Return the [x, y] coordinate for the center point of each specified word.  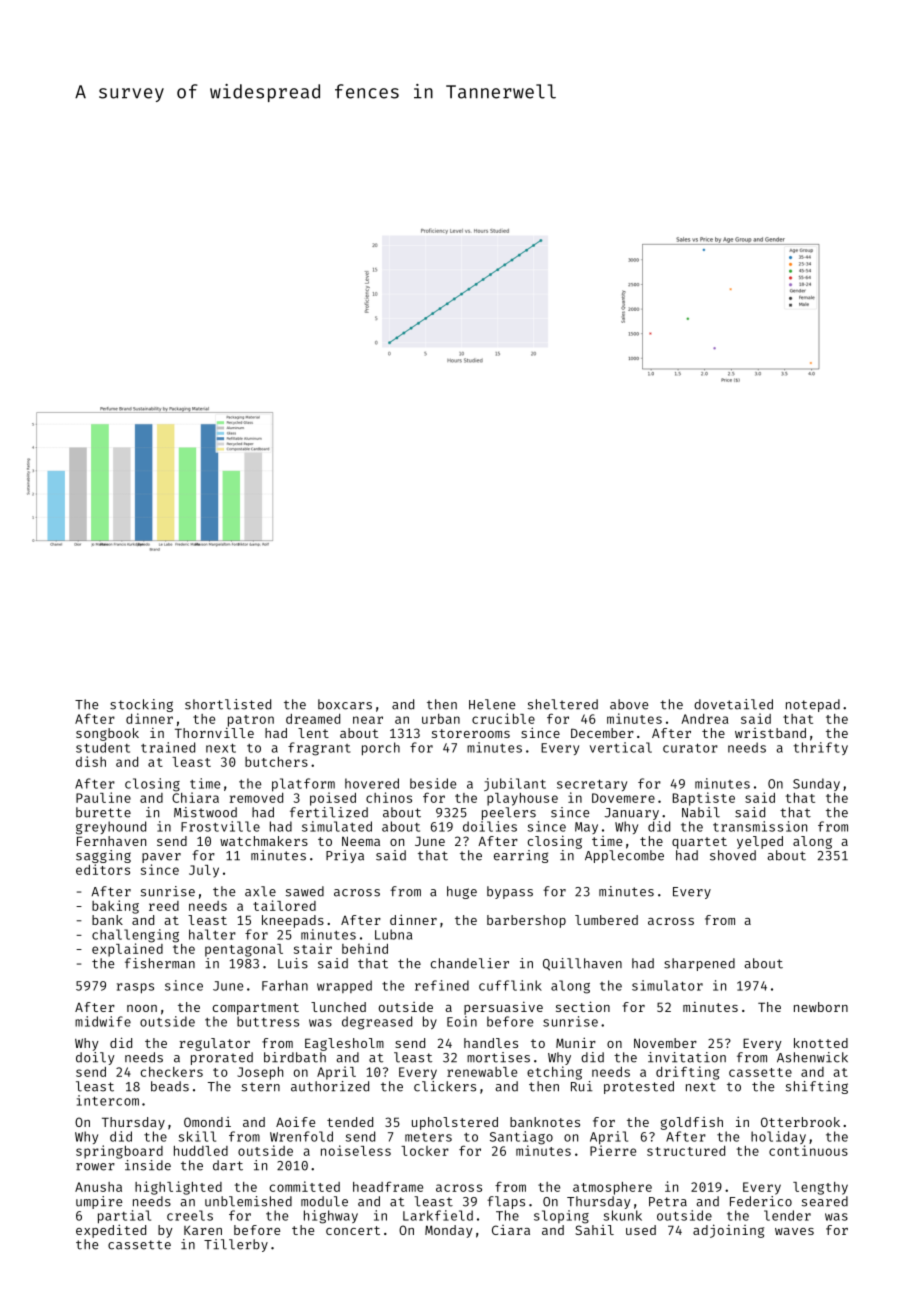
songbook [107, 734]
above [629, 704]
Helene [492, 704]
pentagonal [244, 950]
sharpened [699, 964]
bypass [510, 892]
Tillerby [236, 1245]
